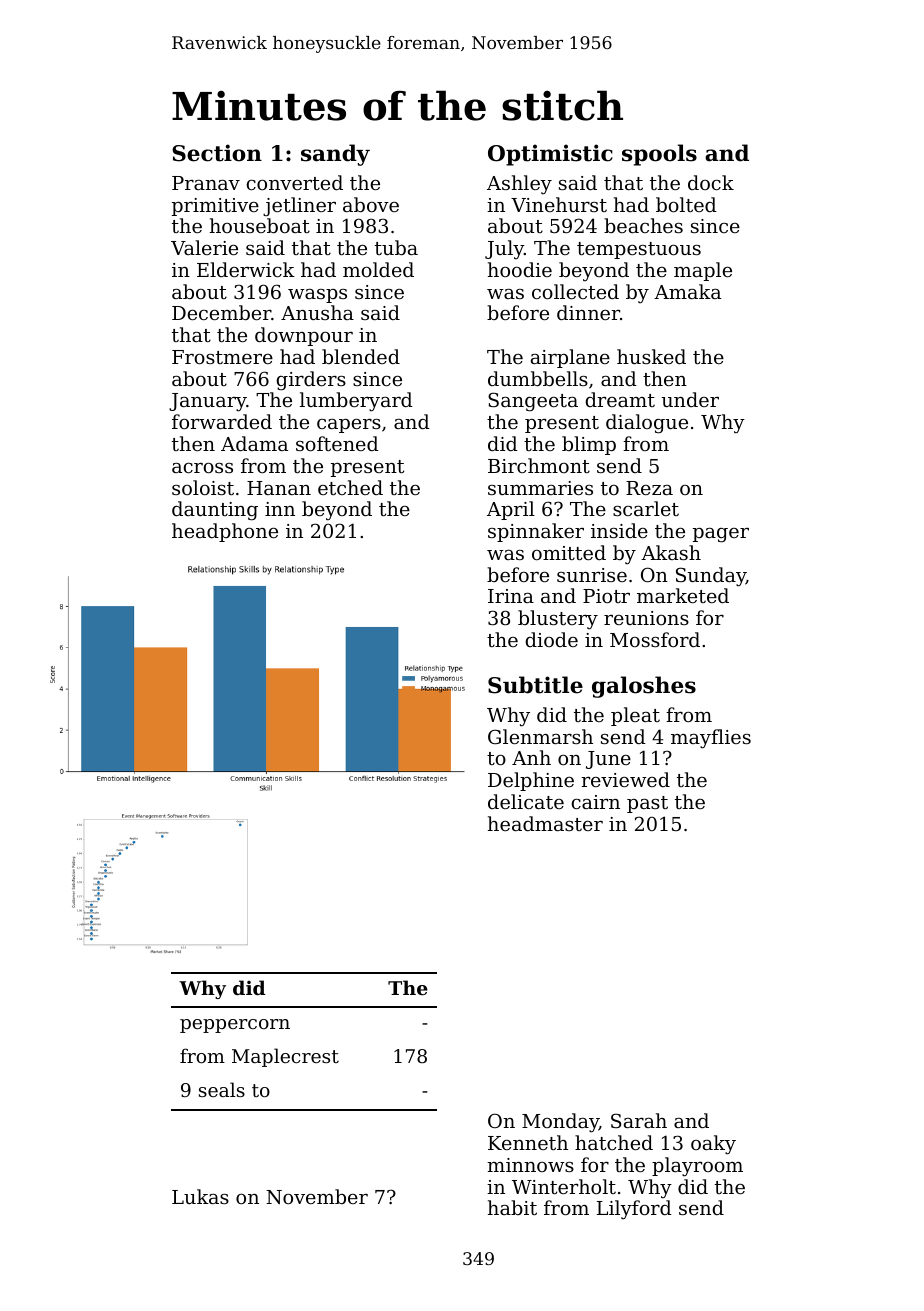  What do you see at coordinates (545, 823) in the document?
I see `headmaster` at bounding box center [545, 823].
